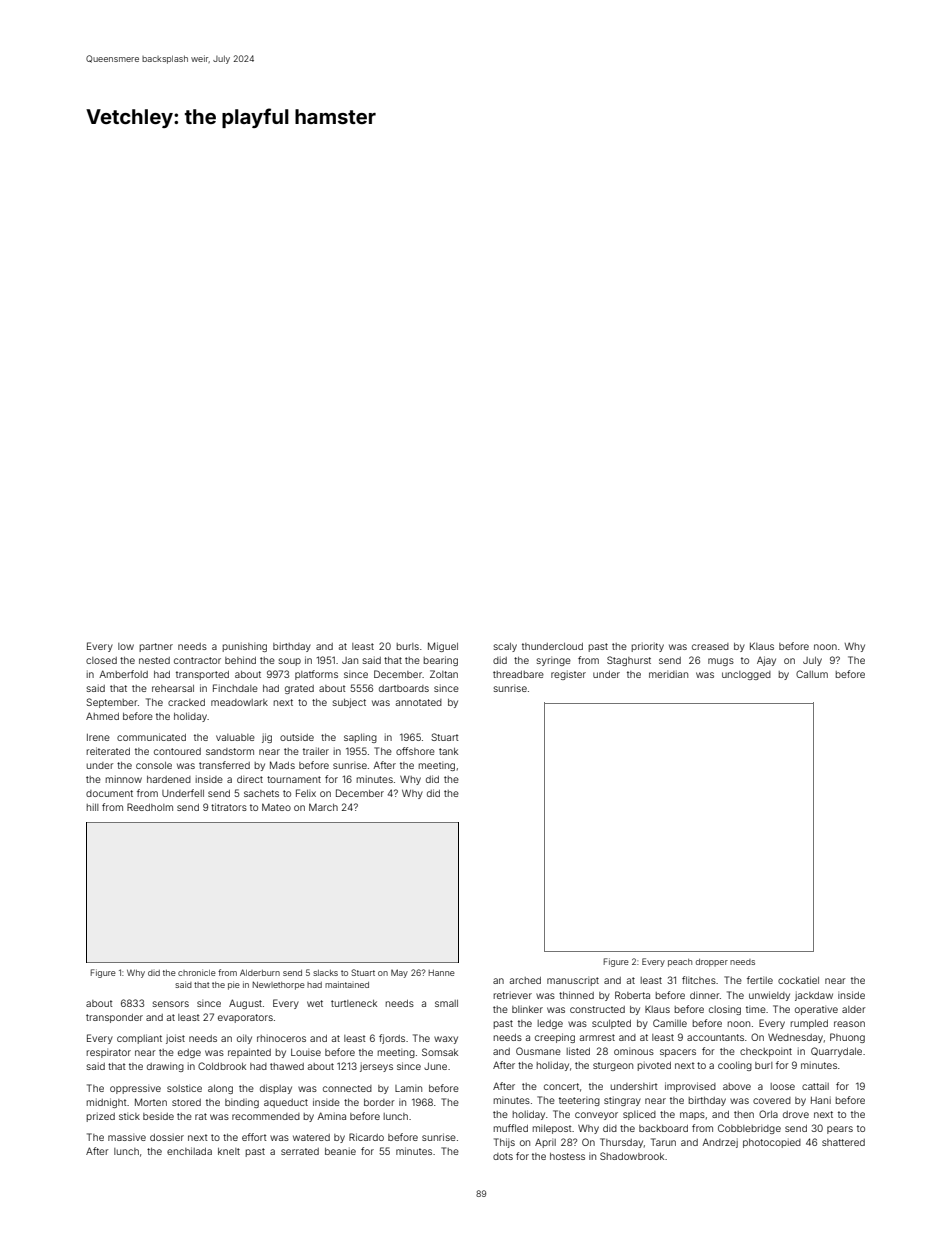 The width and height of the screenshot is (952, 1233). Describe the element at coordinates (712, 963) in the screenshot. I see `dropper` at that location.
